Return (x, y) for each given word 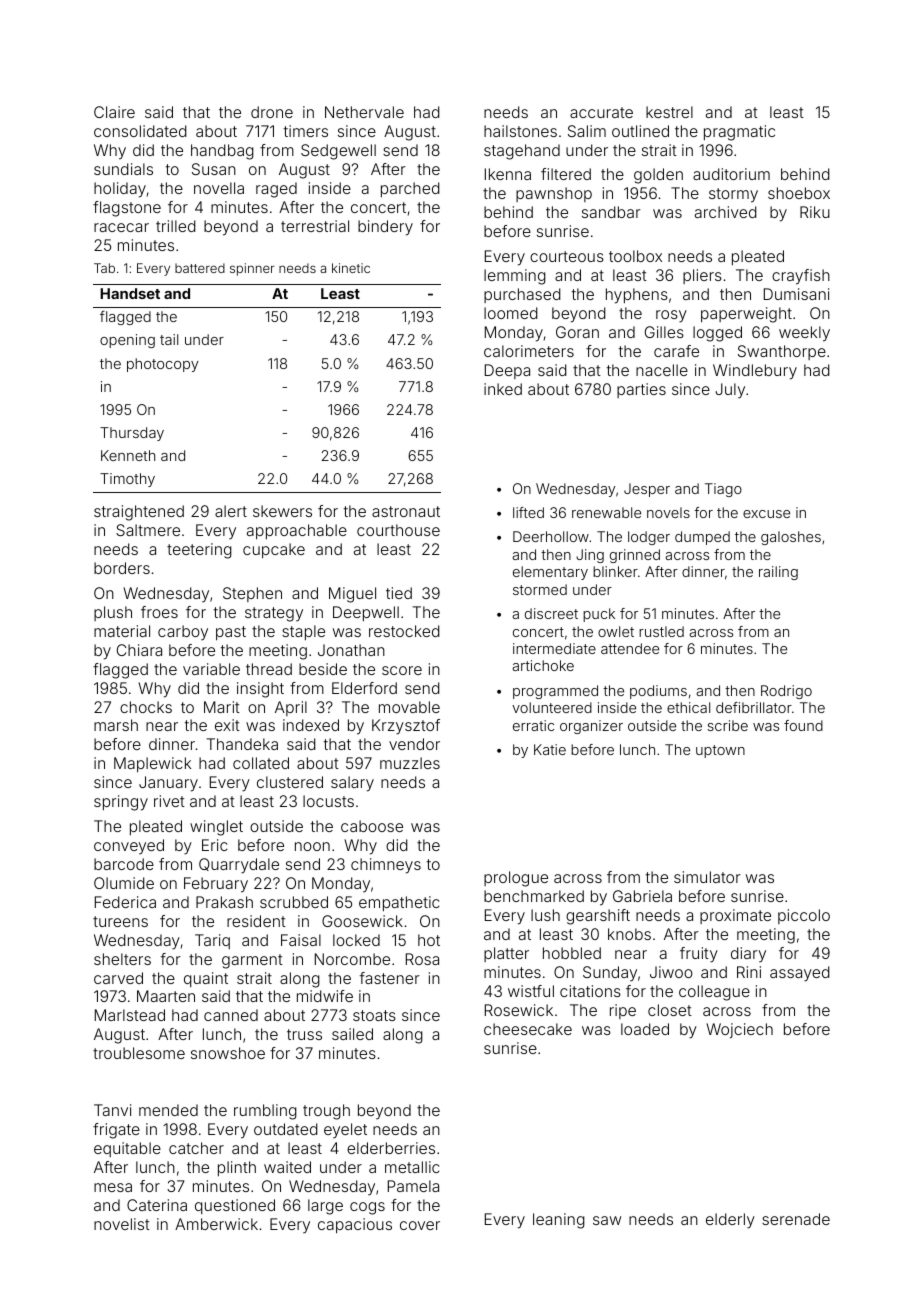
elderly (730, 1221)
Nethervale (364, 112)
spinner (252, 269)
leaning (559, 1221)
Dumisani (796, 294)
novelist (122, 1224)
